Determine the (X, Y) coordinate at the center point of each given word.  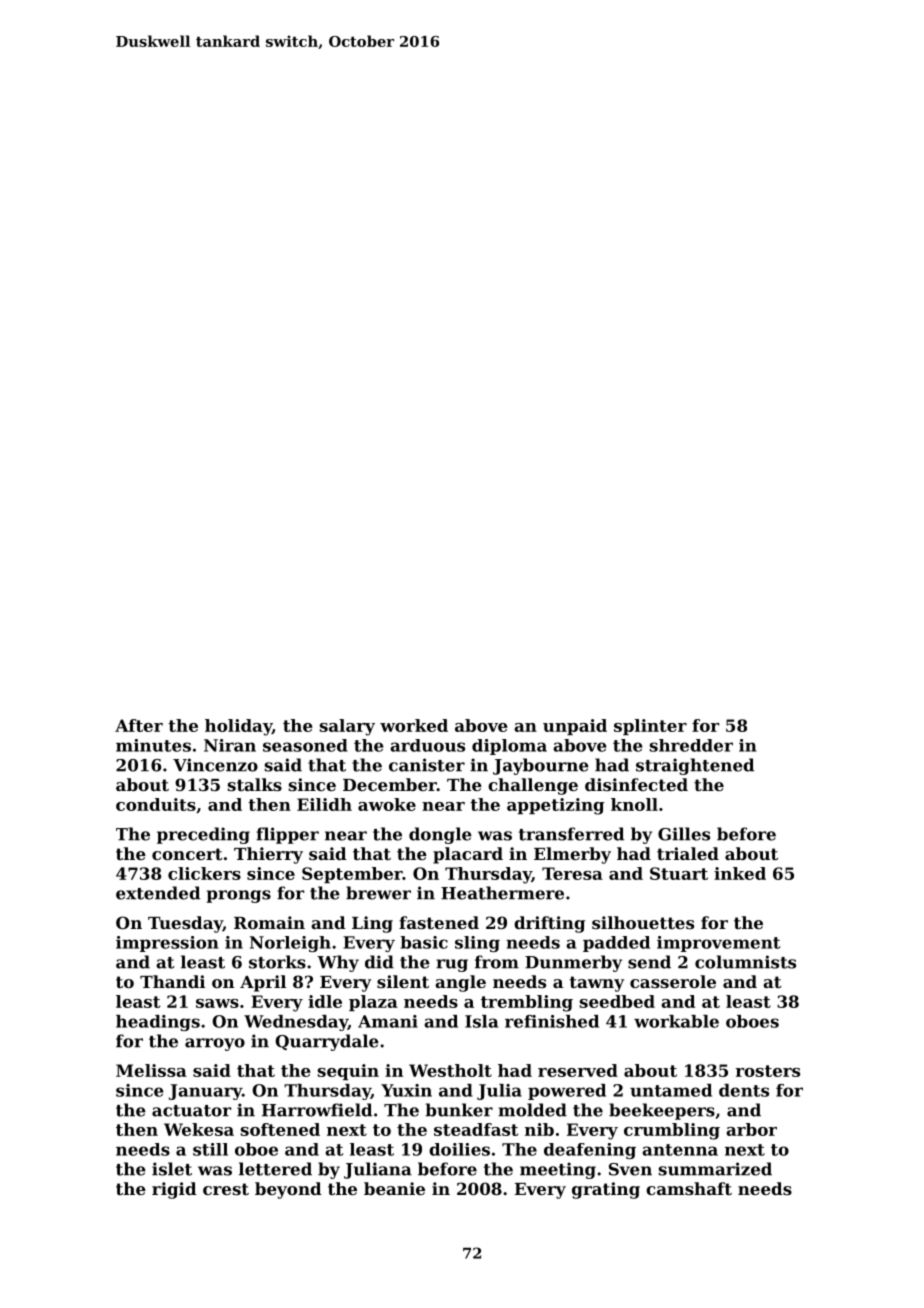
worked (414, 725)
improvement (718, 944)
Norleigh (290, 944)
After (139, 725)
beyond (288, 1190)
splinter (650, 727)
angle (460, 983)
